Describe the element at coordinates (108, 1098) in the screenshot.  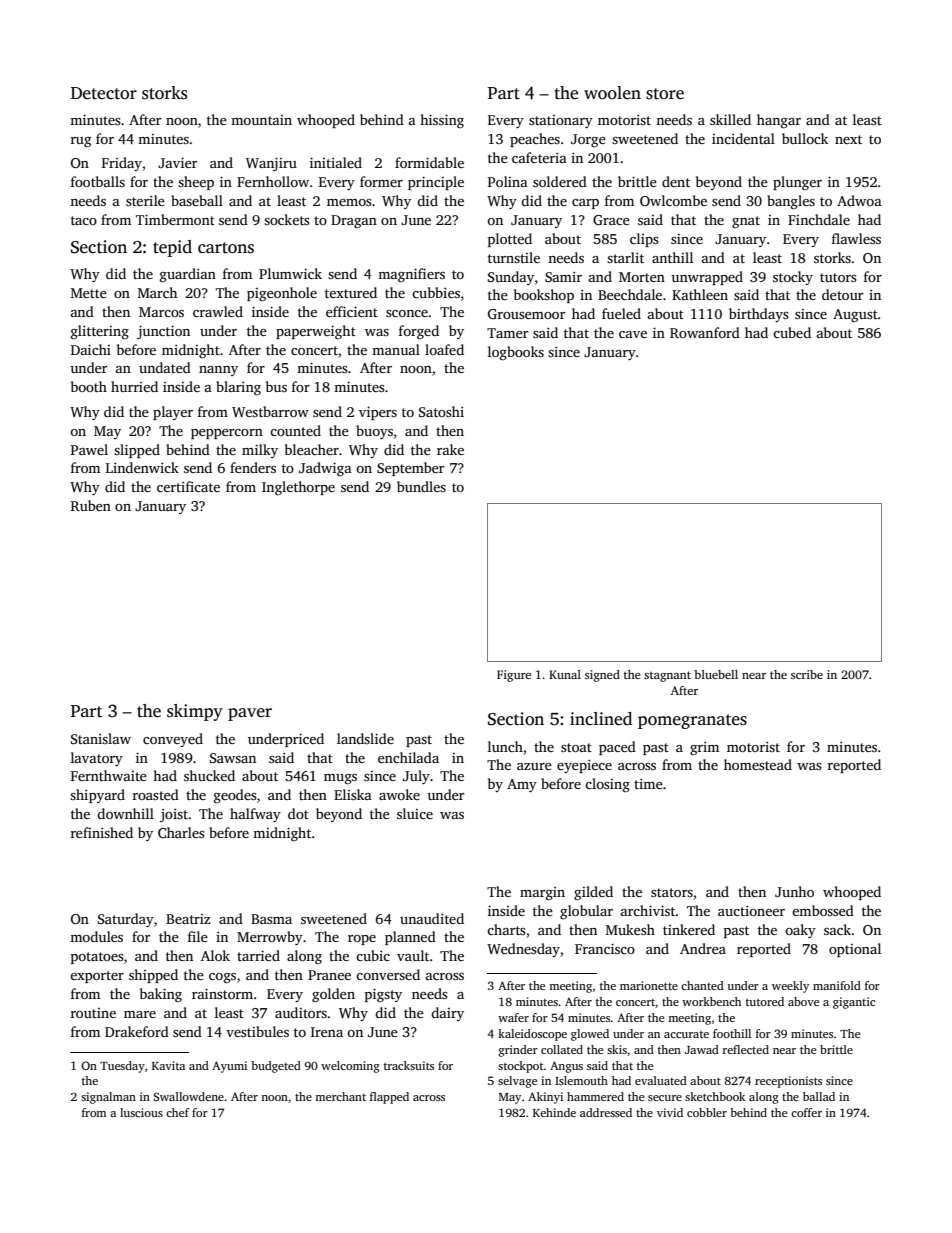
I see `signalman` at that location.
